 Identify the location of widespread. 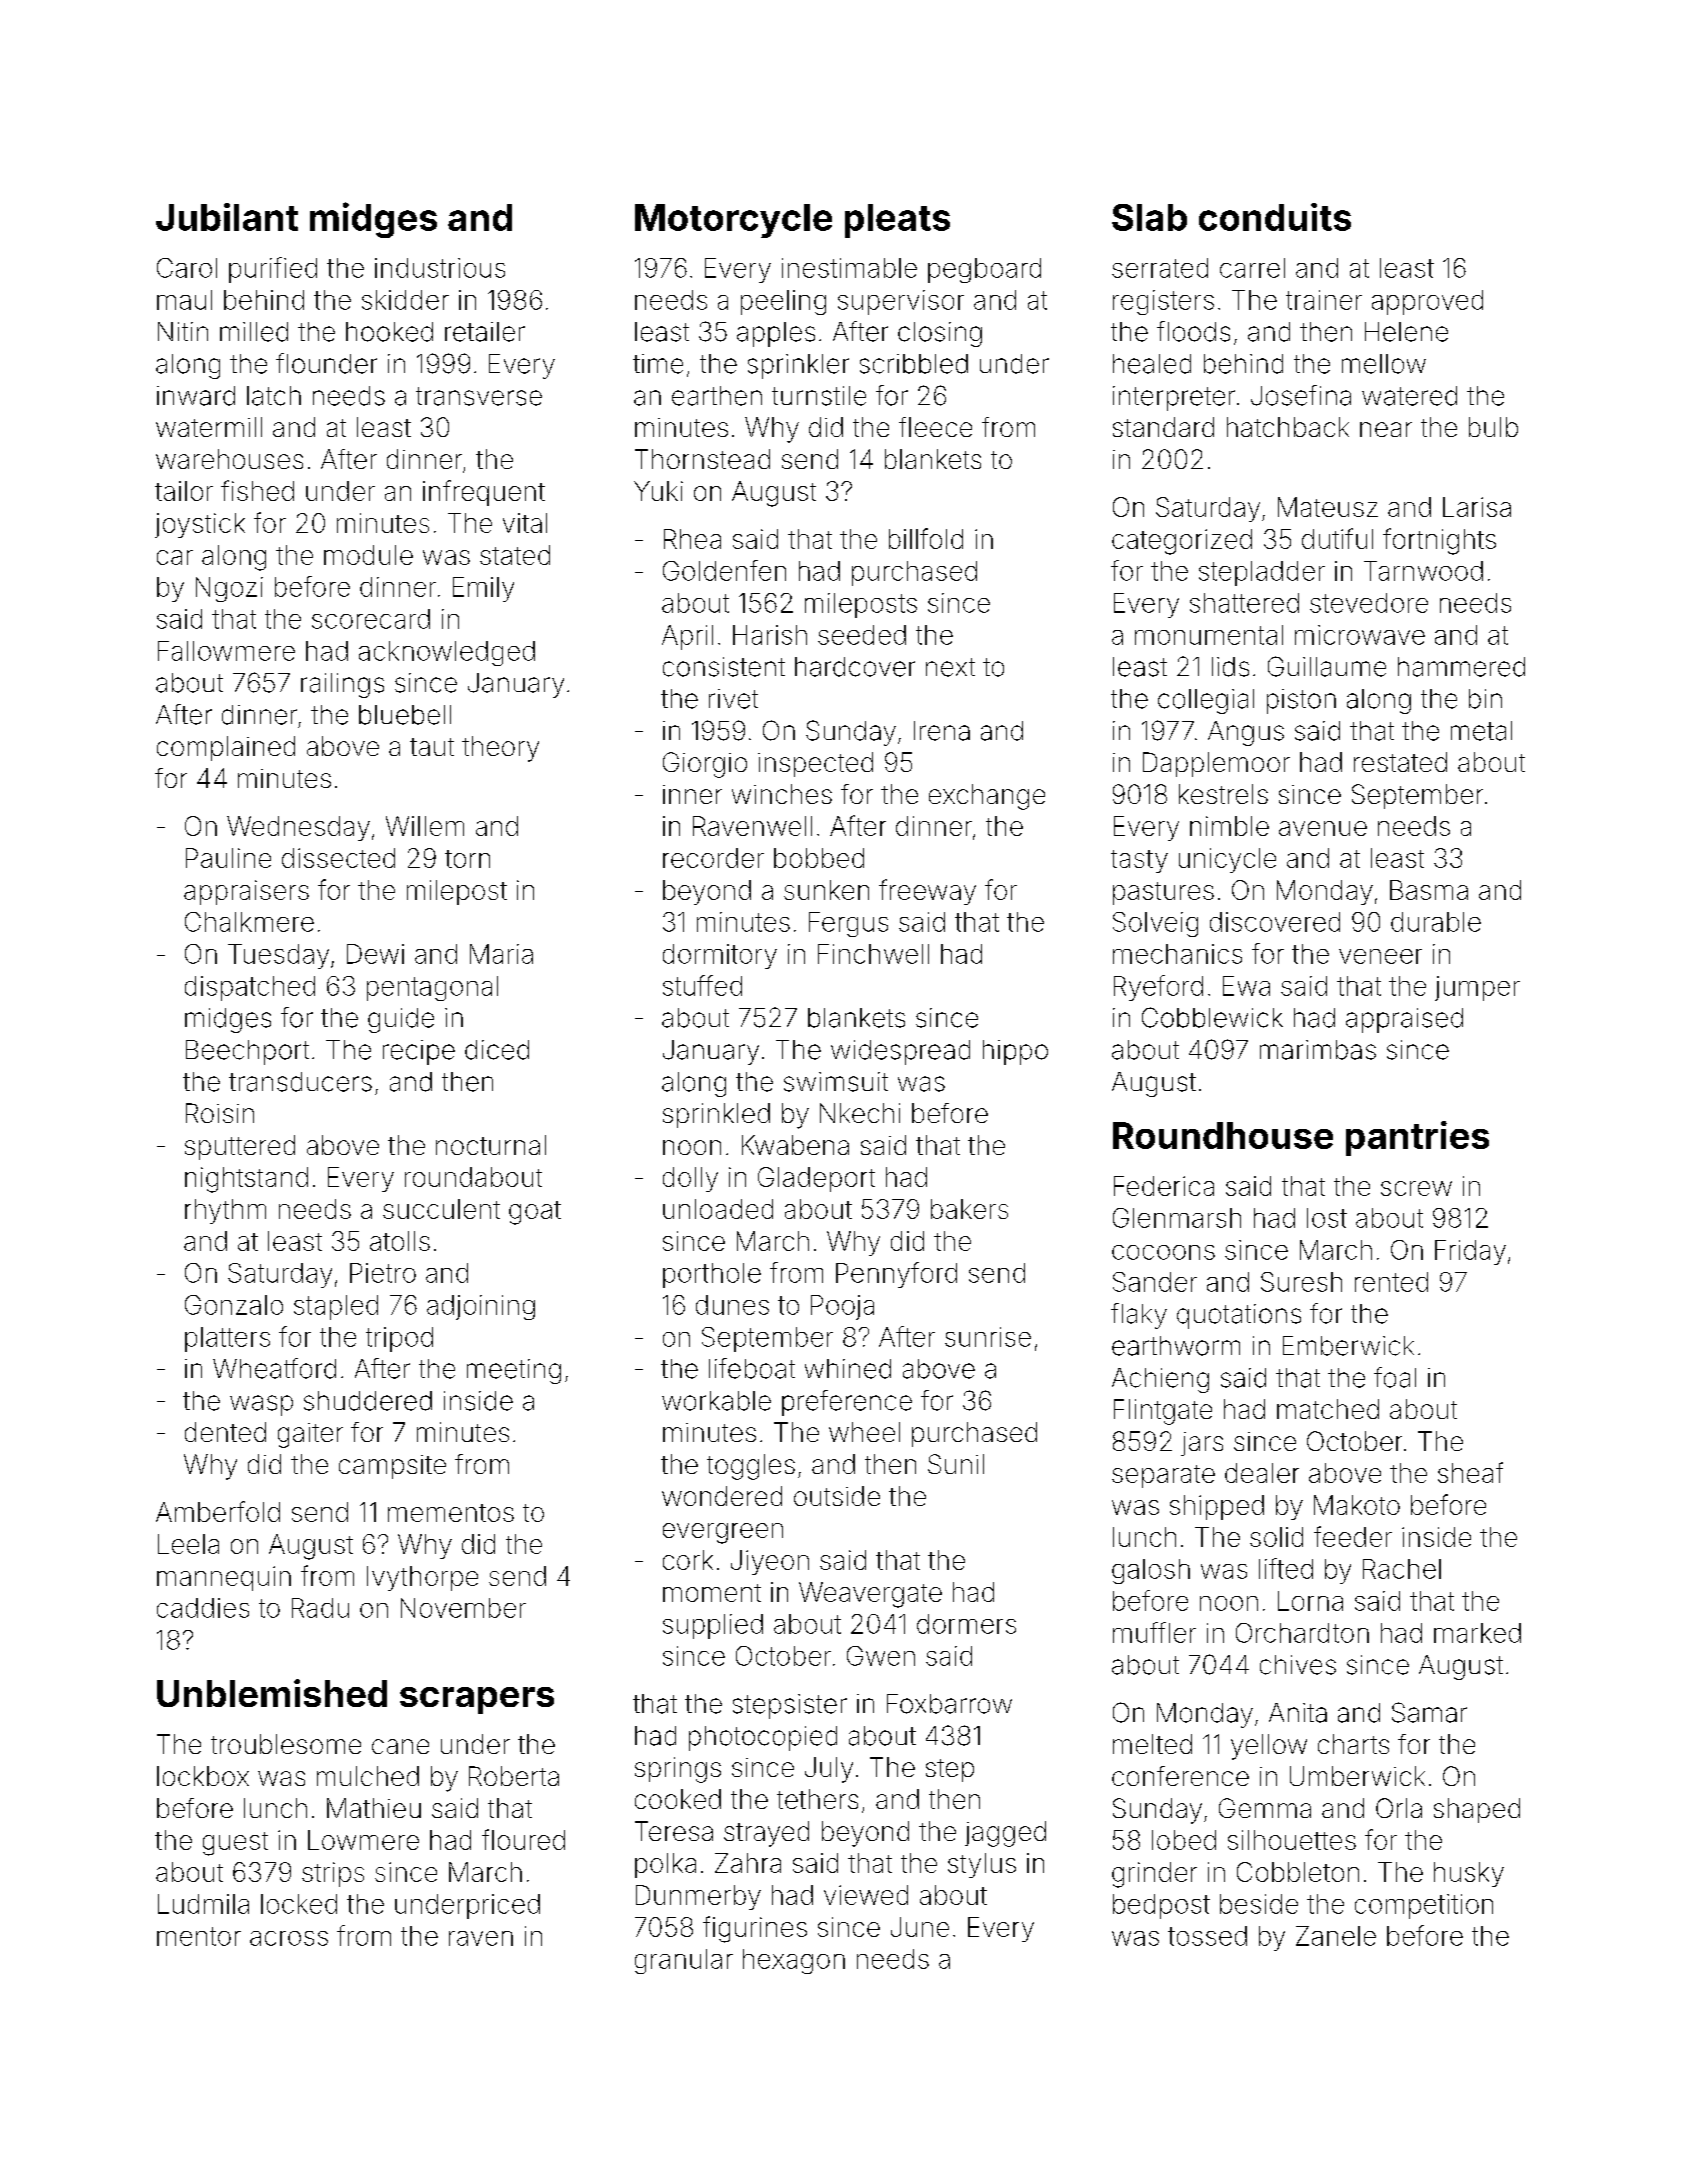
(900, 1052).
